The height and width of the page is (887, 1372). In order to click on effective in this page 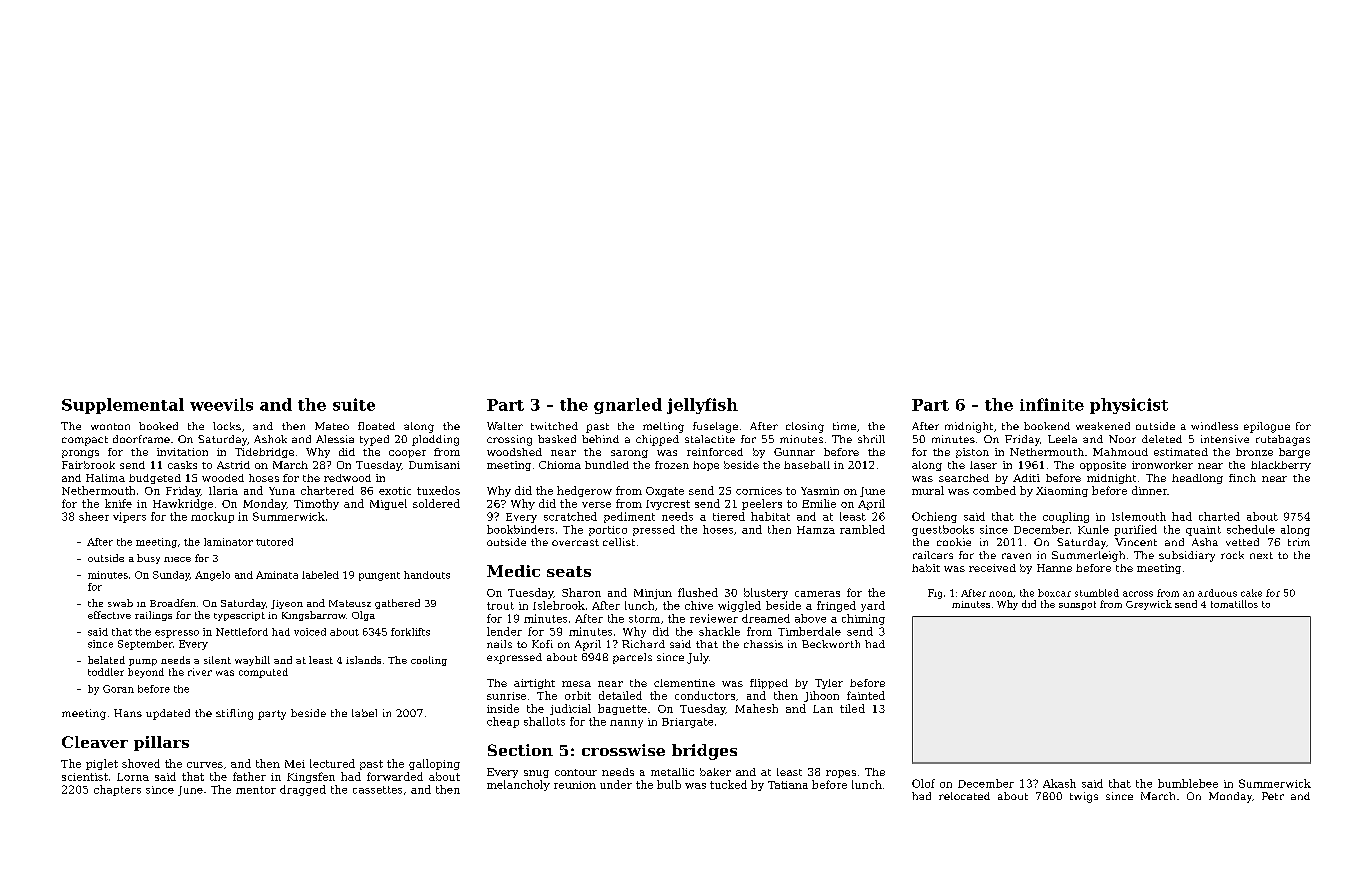, I will do `click(109, 615)`.
